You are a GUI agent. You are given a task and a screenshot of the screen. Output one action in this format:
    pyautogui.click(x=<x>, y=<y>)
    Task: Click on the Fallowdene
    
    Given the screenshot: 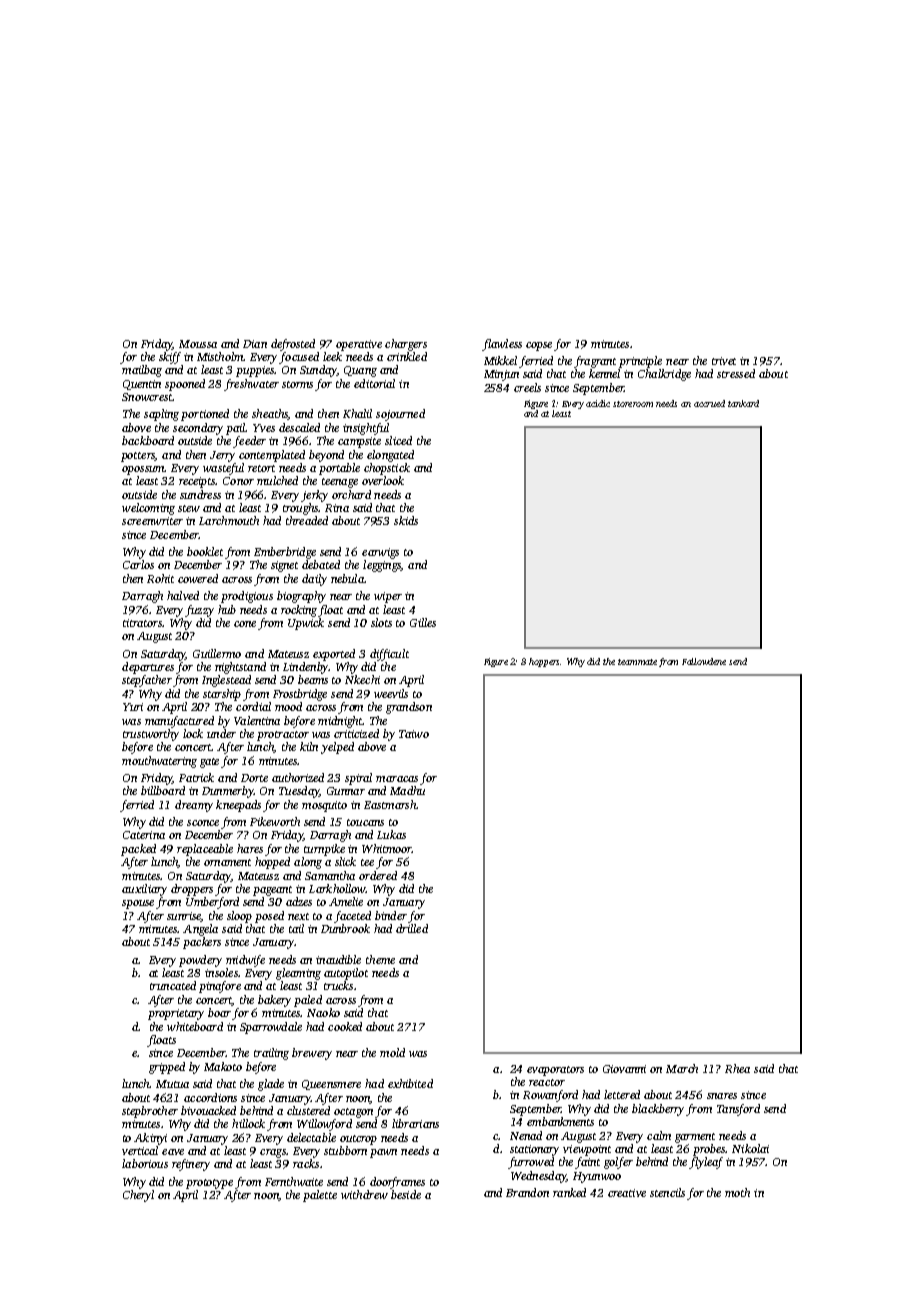 What is the action you would take?
    pyautogui.click(x=704, y=661)
